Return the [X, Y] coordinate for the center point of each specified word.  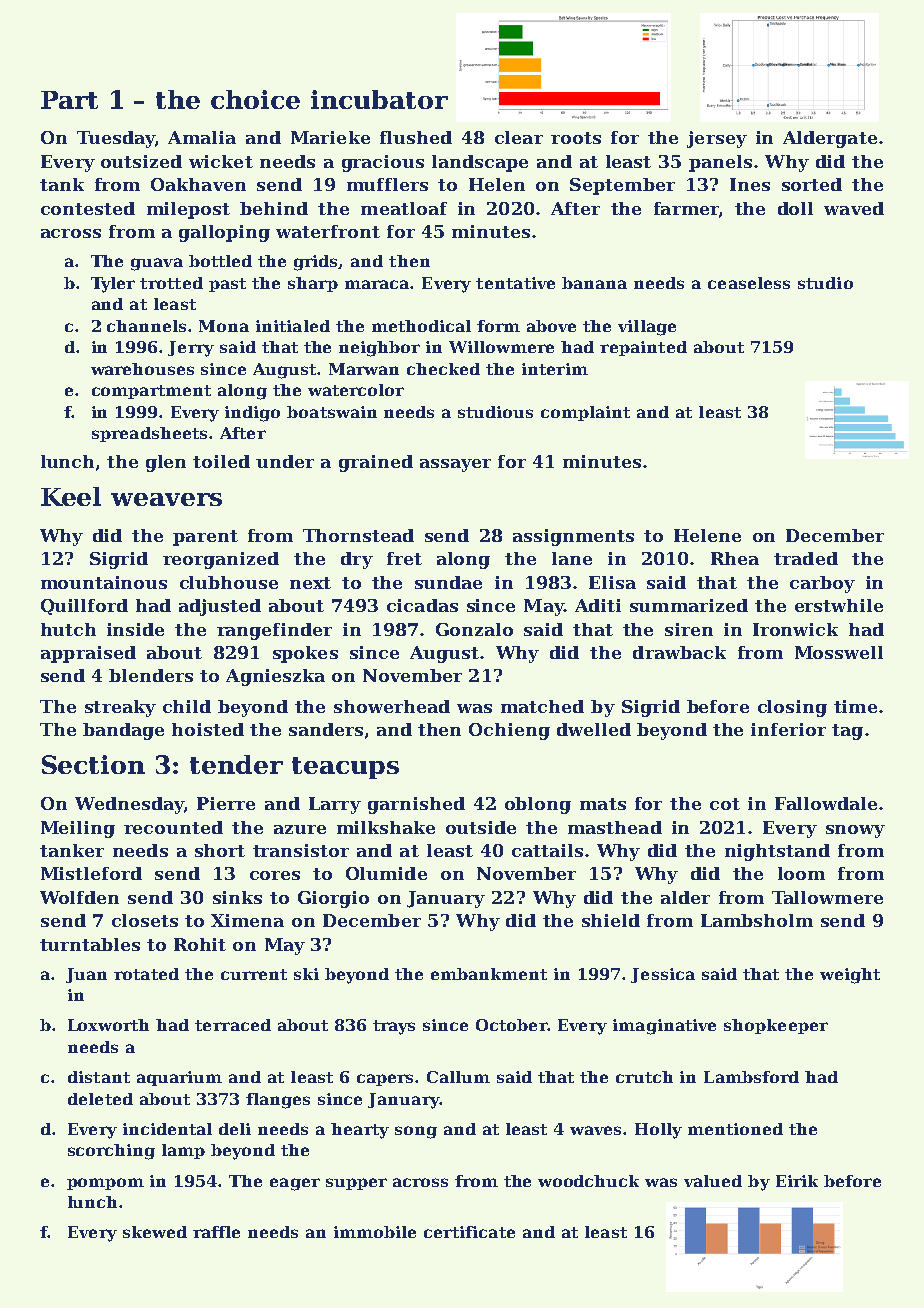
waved [854, 208]
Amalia [202, 137]
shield [611, 920]
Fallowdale [826, 803]
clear [519, 137]
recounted [173, 827]
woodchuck [588, 1181]
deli [235, 1129]
